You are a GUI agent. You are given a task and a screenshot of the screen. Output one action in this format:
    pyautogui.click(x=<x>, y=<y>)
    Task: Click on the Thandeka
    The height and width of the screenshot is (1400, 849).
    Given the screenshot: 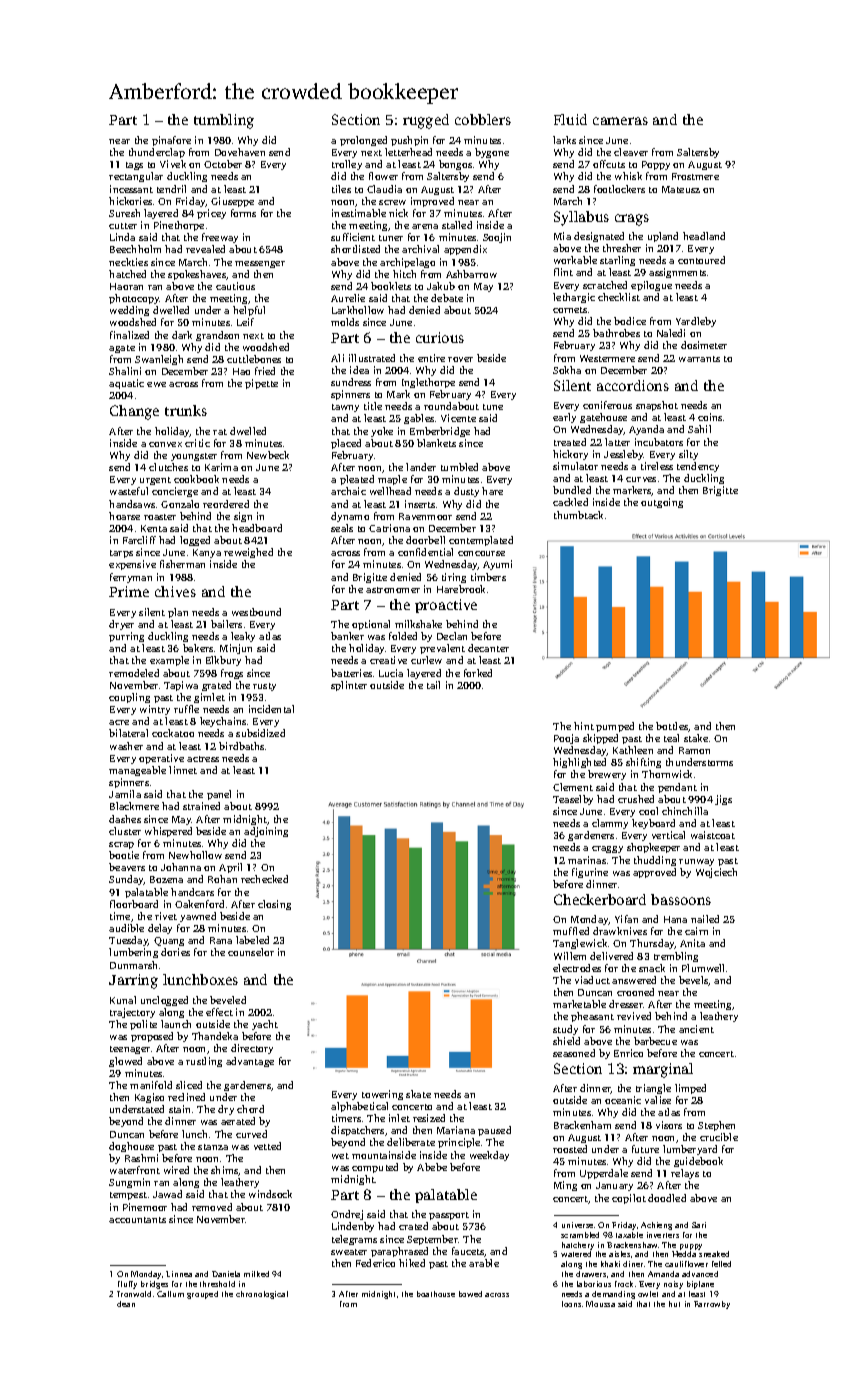 What is the action you would take?
    pyautogui.click(x=215, y=1036)
